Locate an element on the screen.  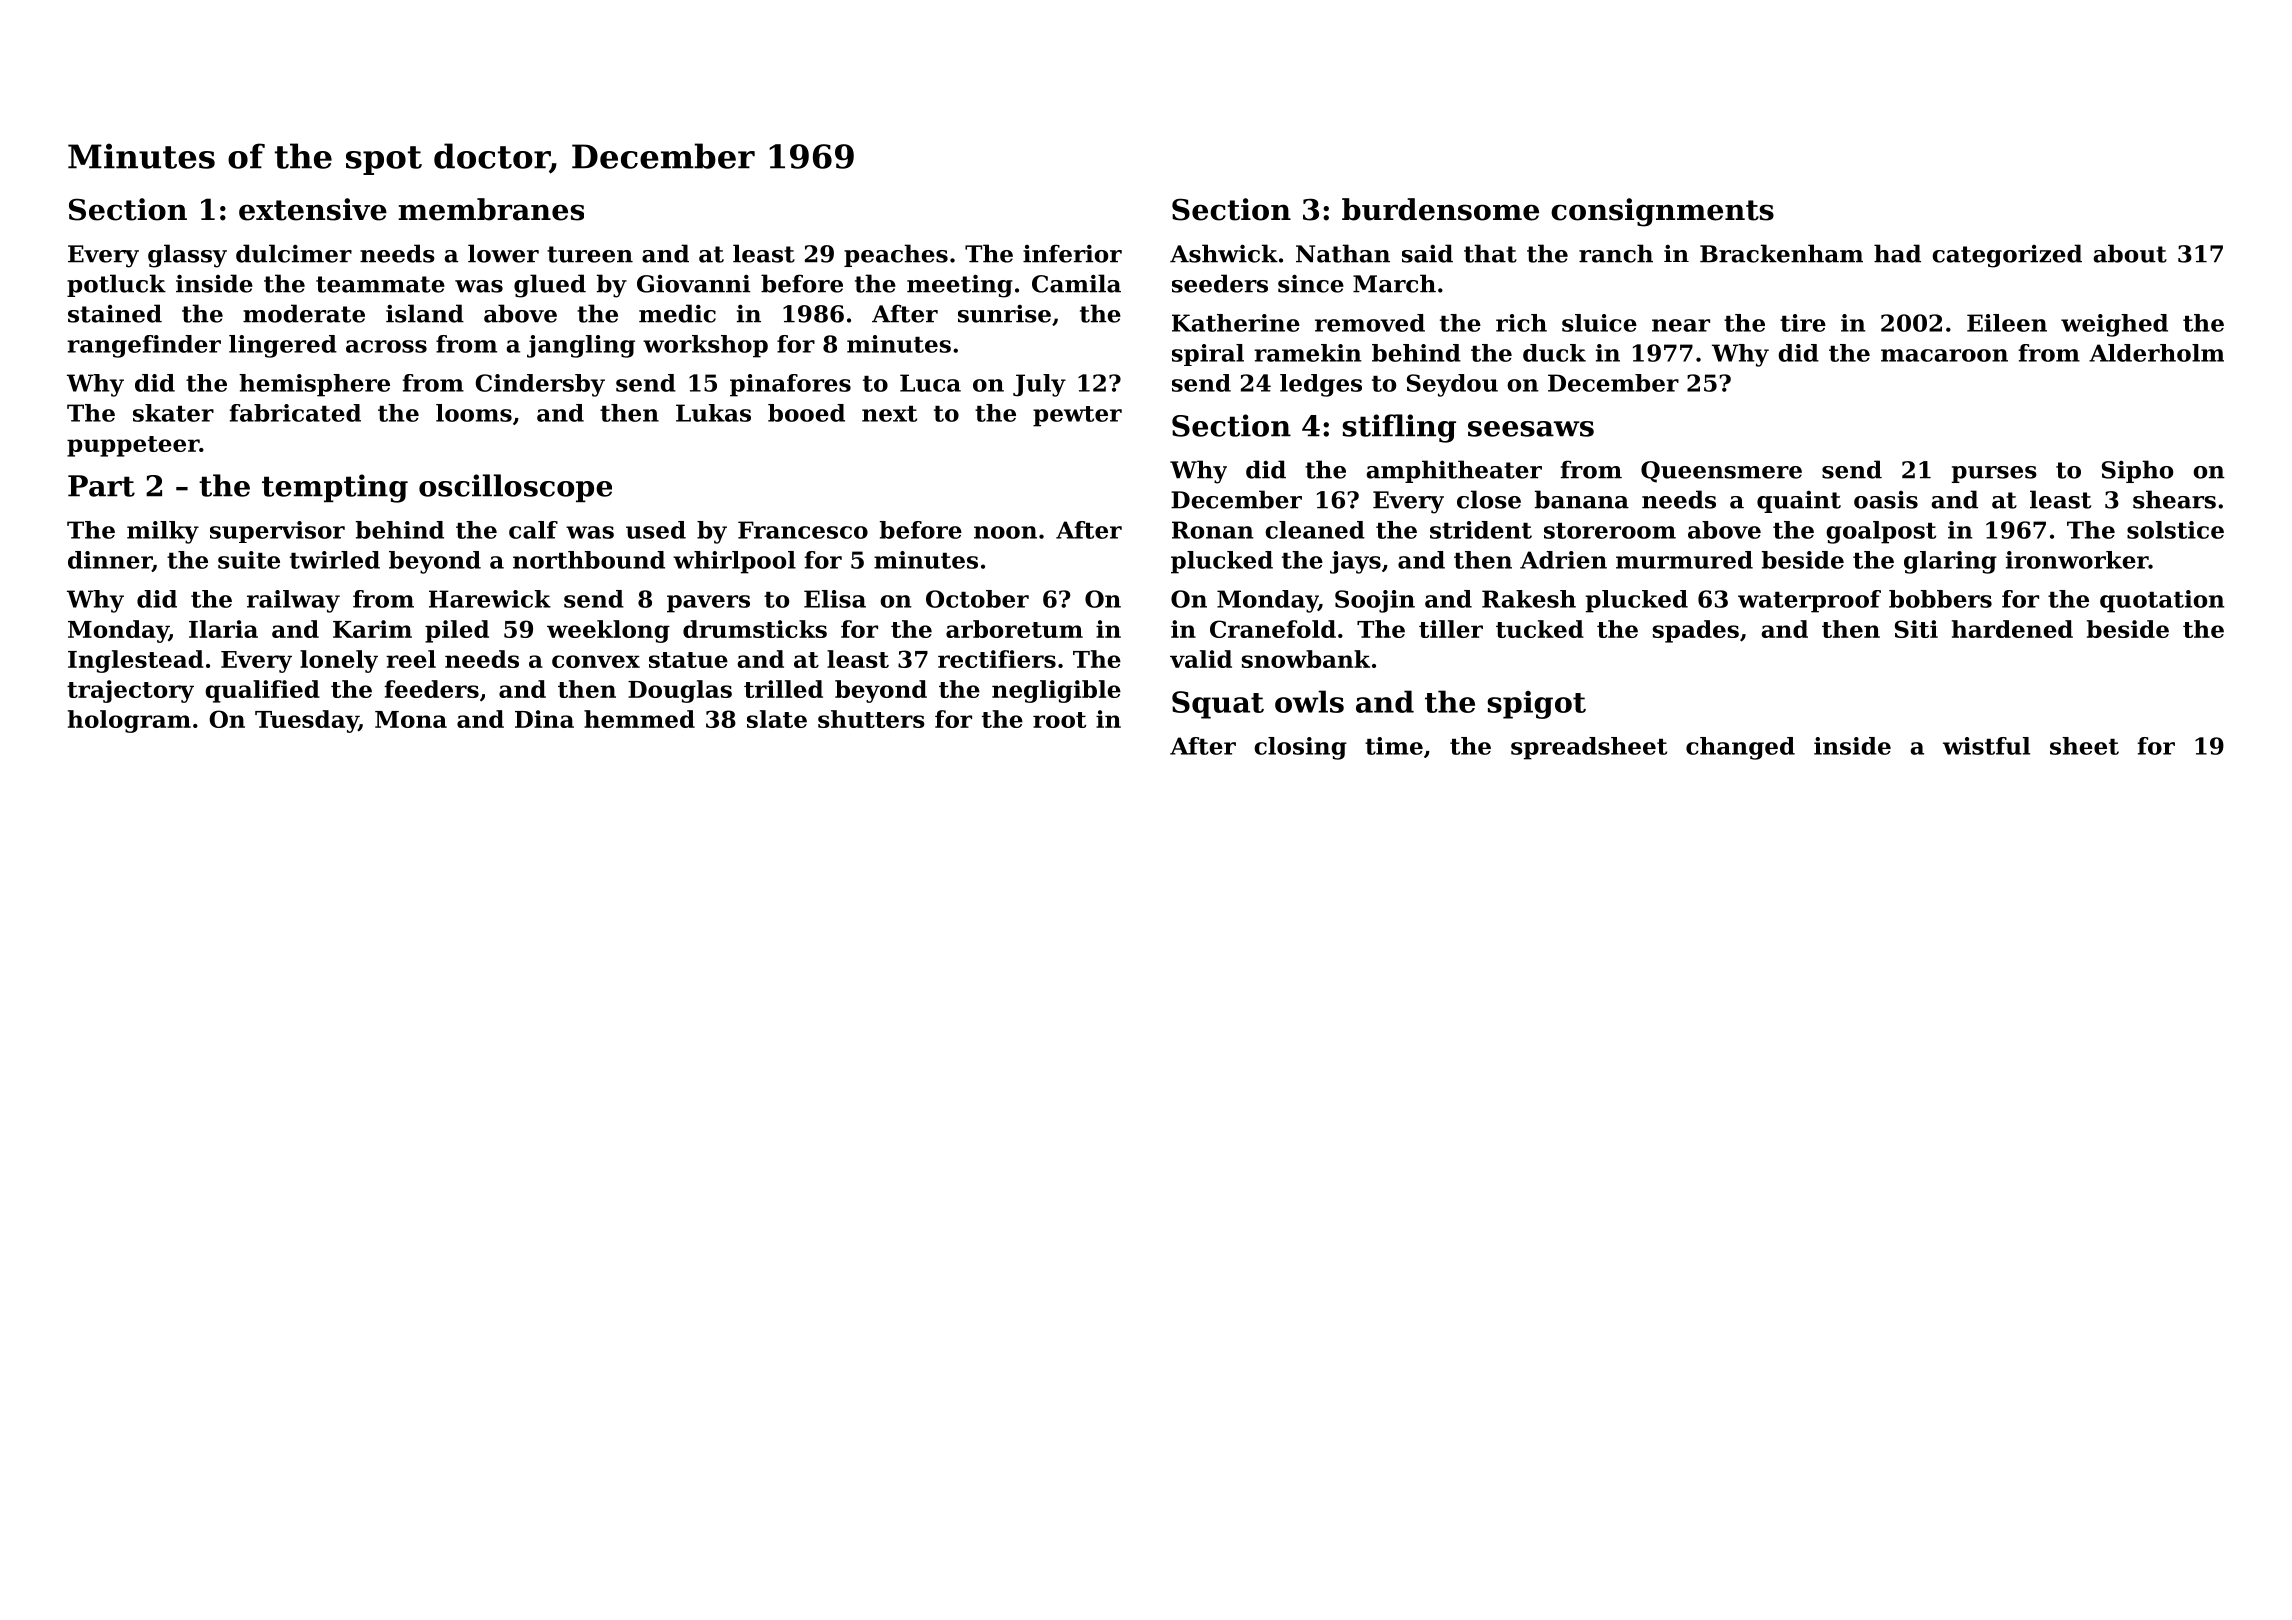
whirlpool is located at coordinates (734, 562).
